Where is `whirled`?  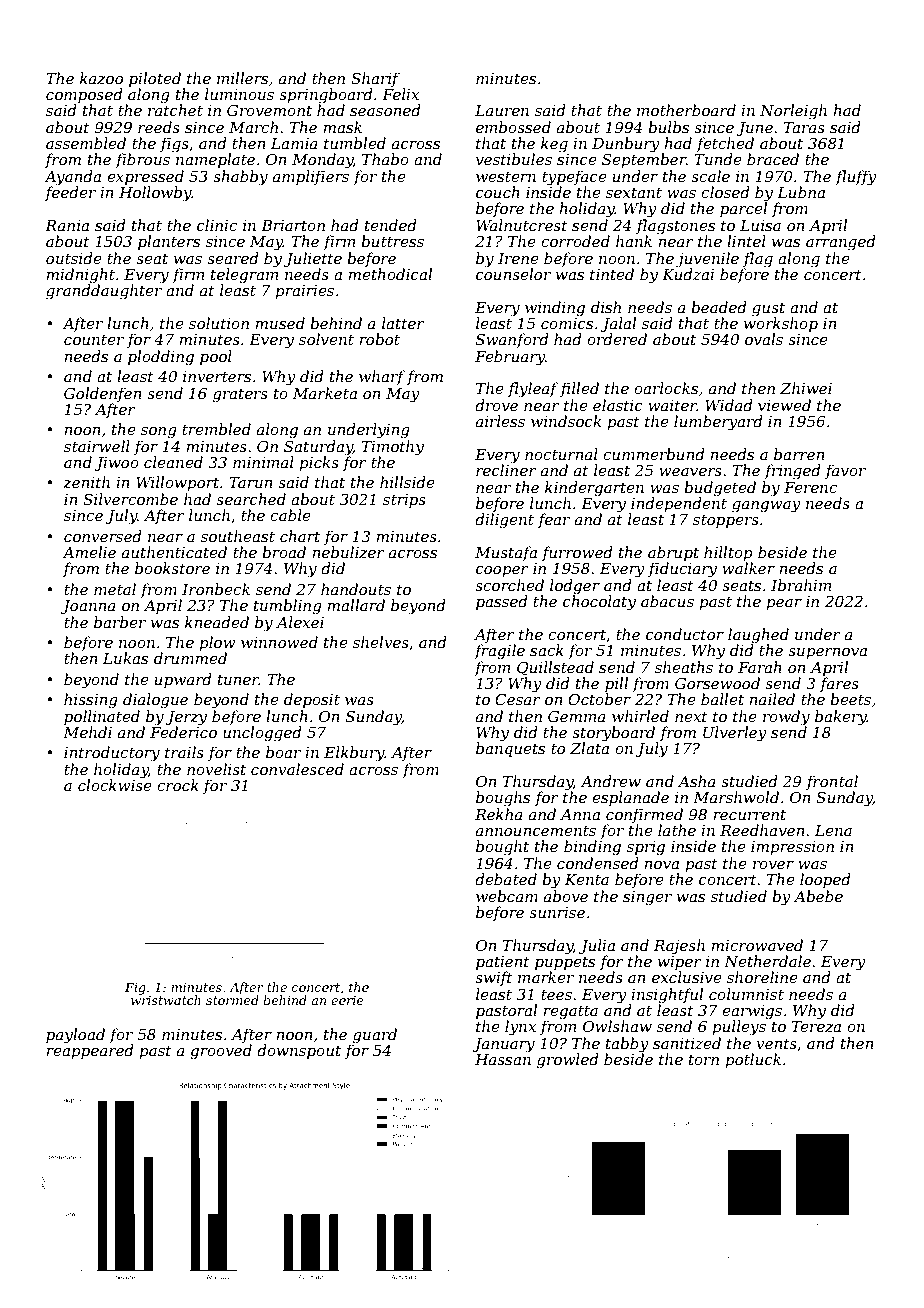 whirled is located at coordinates (640, 716).
